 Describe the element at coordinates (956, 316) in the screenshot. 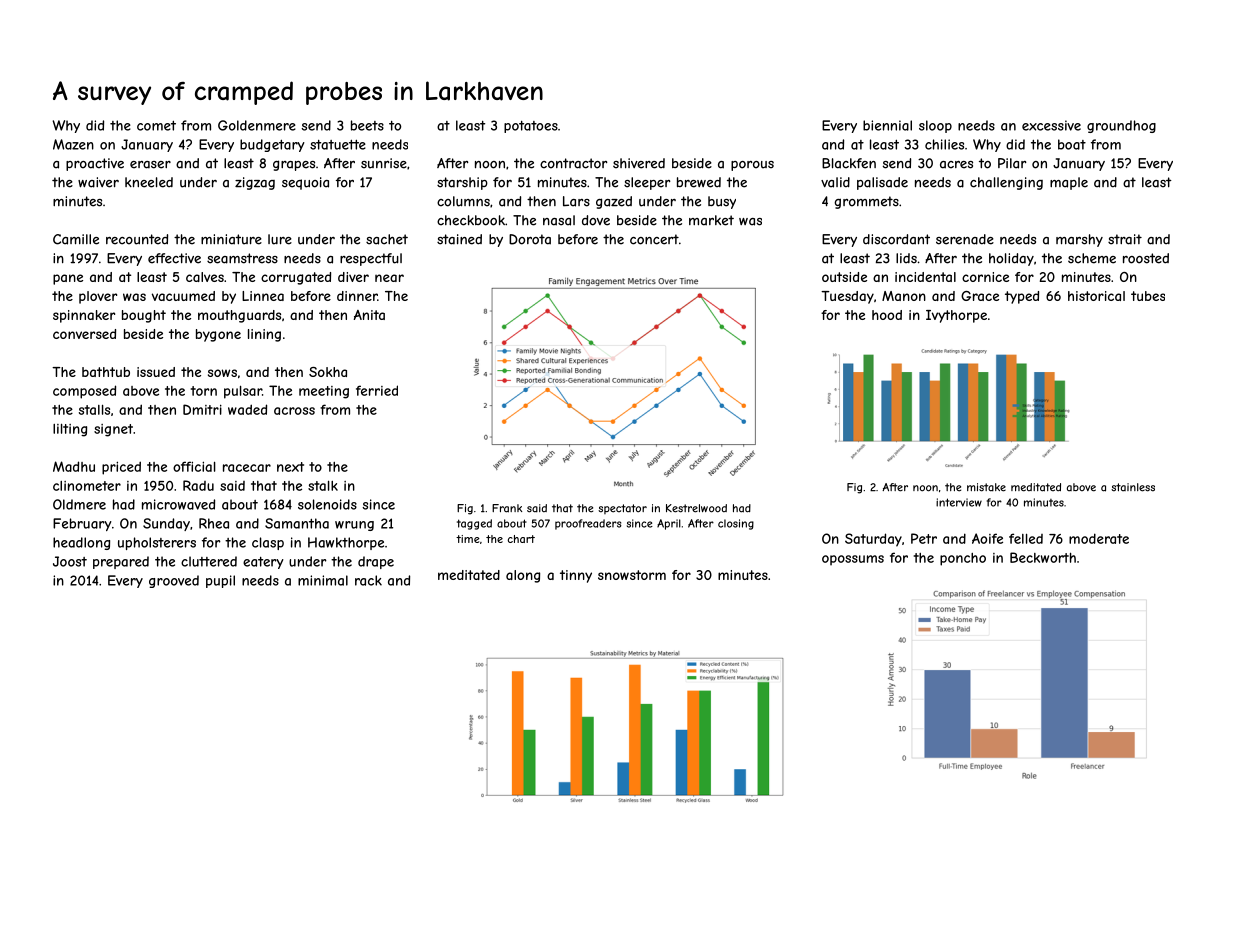

I see `Ivythorpe` at that location.
